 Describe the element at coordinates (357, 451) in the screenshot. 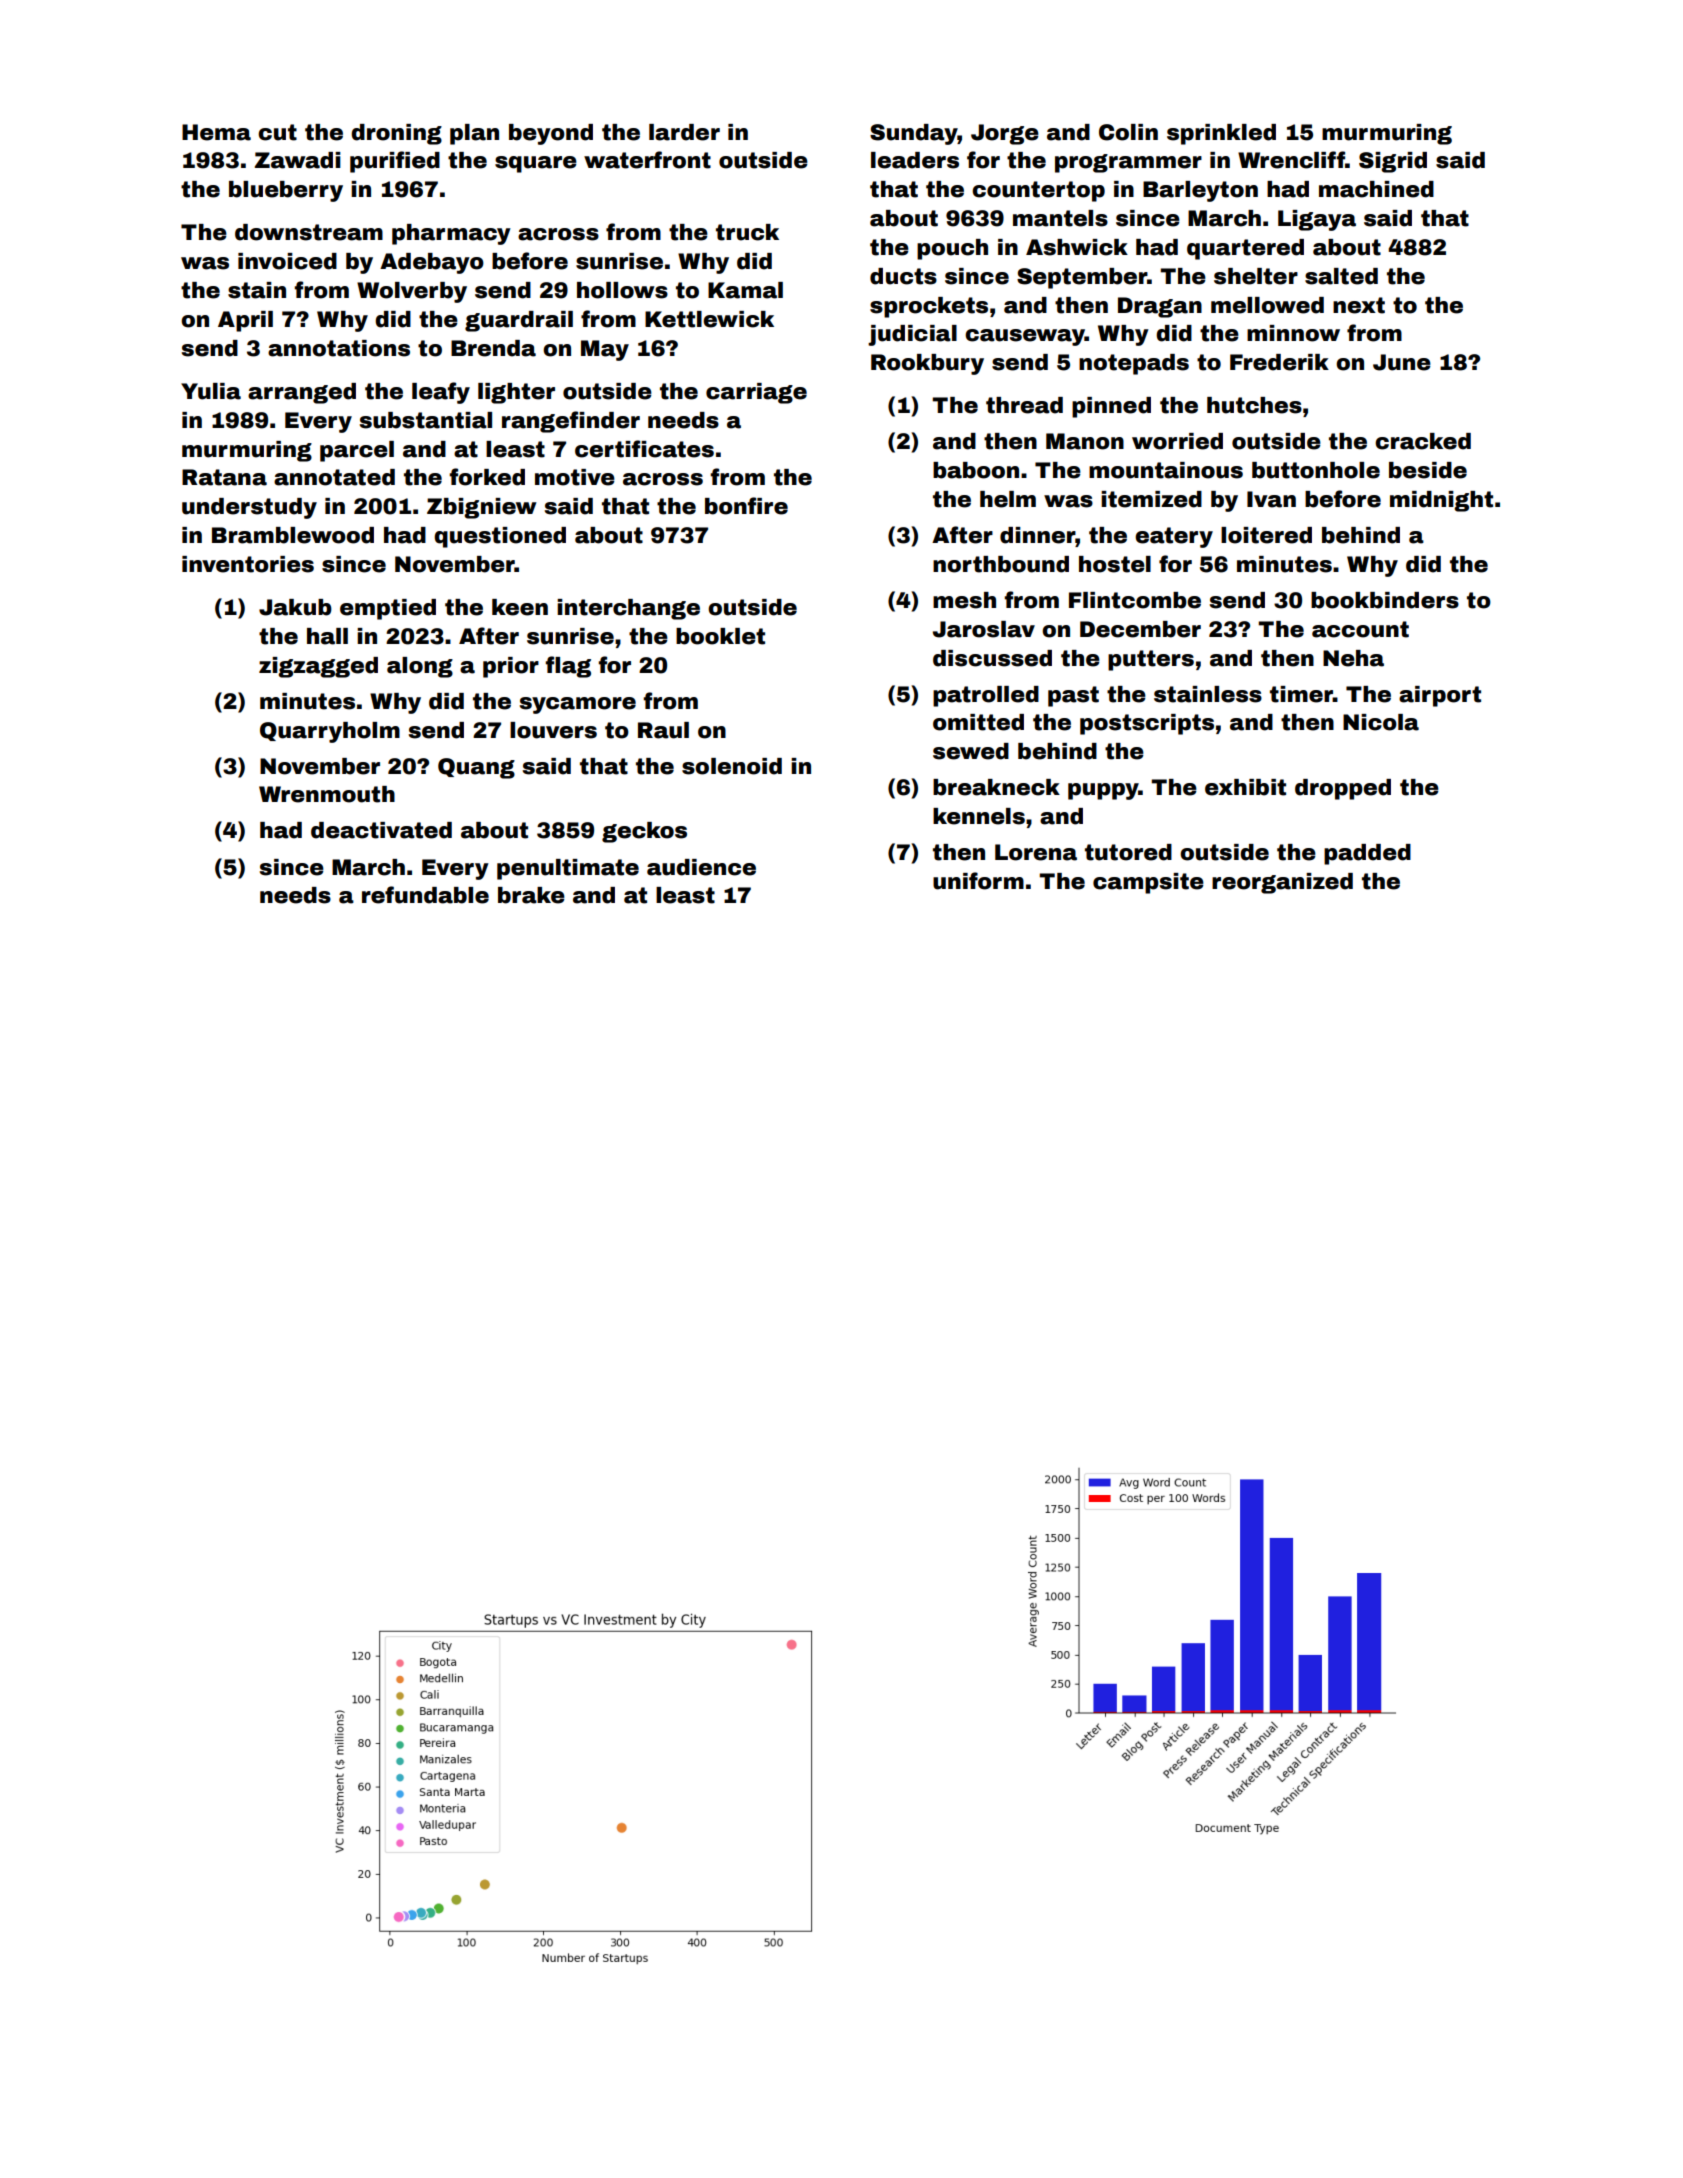

I see `parcel` at that location.
